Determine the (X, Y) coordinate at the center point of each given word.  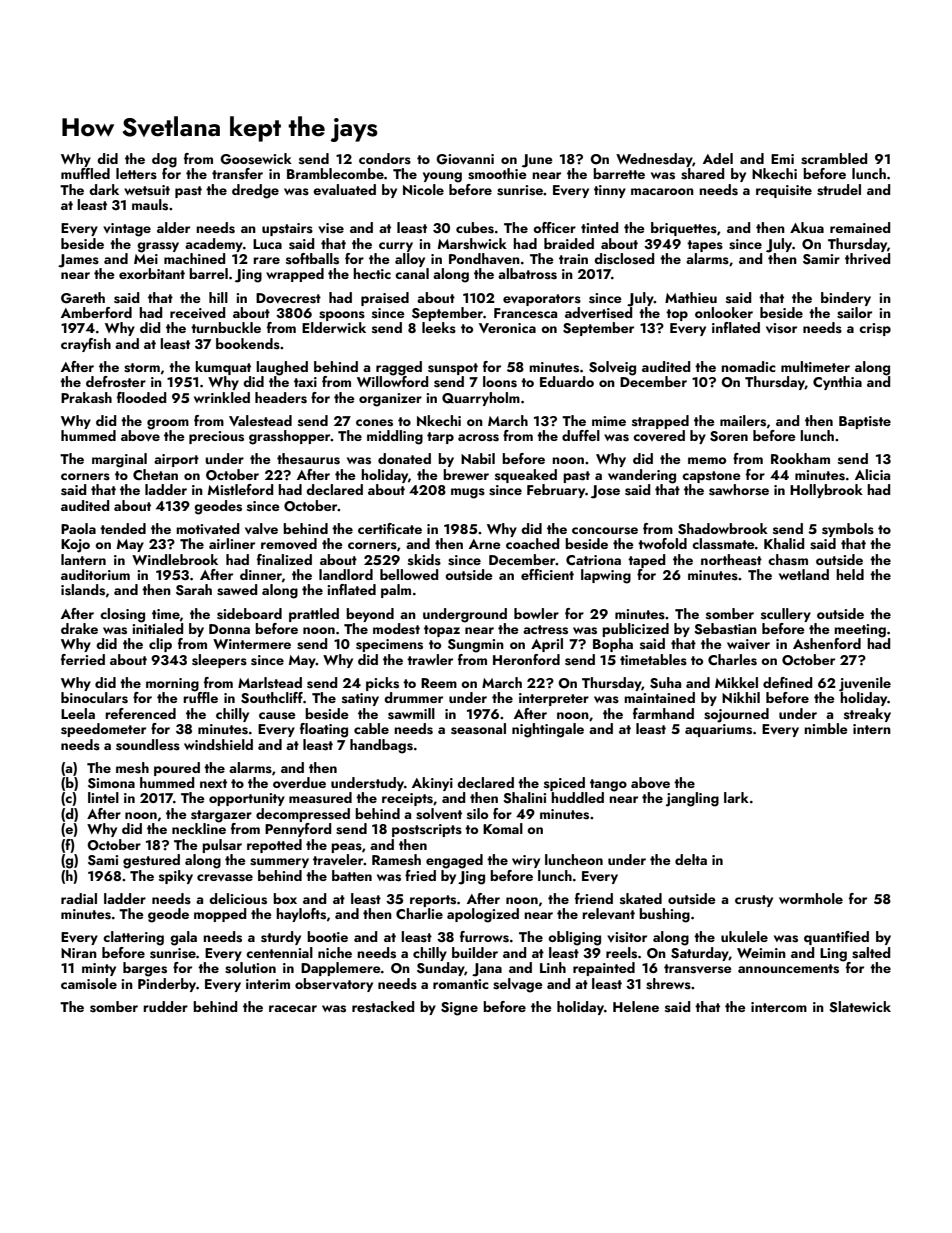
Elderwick (334, 327)
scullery (786, 615)
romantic (461, 984)
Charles (732, 660)
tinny (610, 191)
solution (250, 968)
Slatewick (860, 1007)
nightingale (548, 730)
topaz (442, 631)
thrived (867, 259)
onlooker (724, 312)
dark (104, 189)
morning (172, 685)
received (197, 313)
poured (177, 769)
